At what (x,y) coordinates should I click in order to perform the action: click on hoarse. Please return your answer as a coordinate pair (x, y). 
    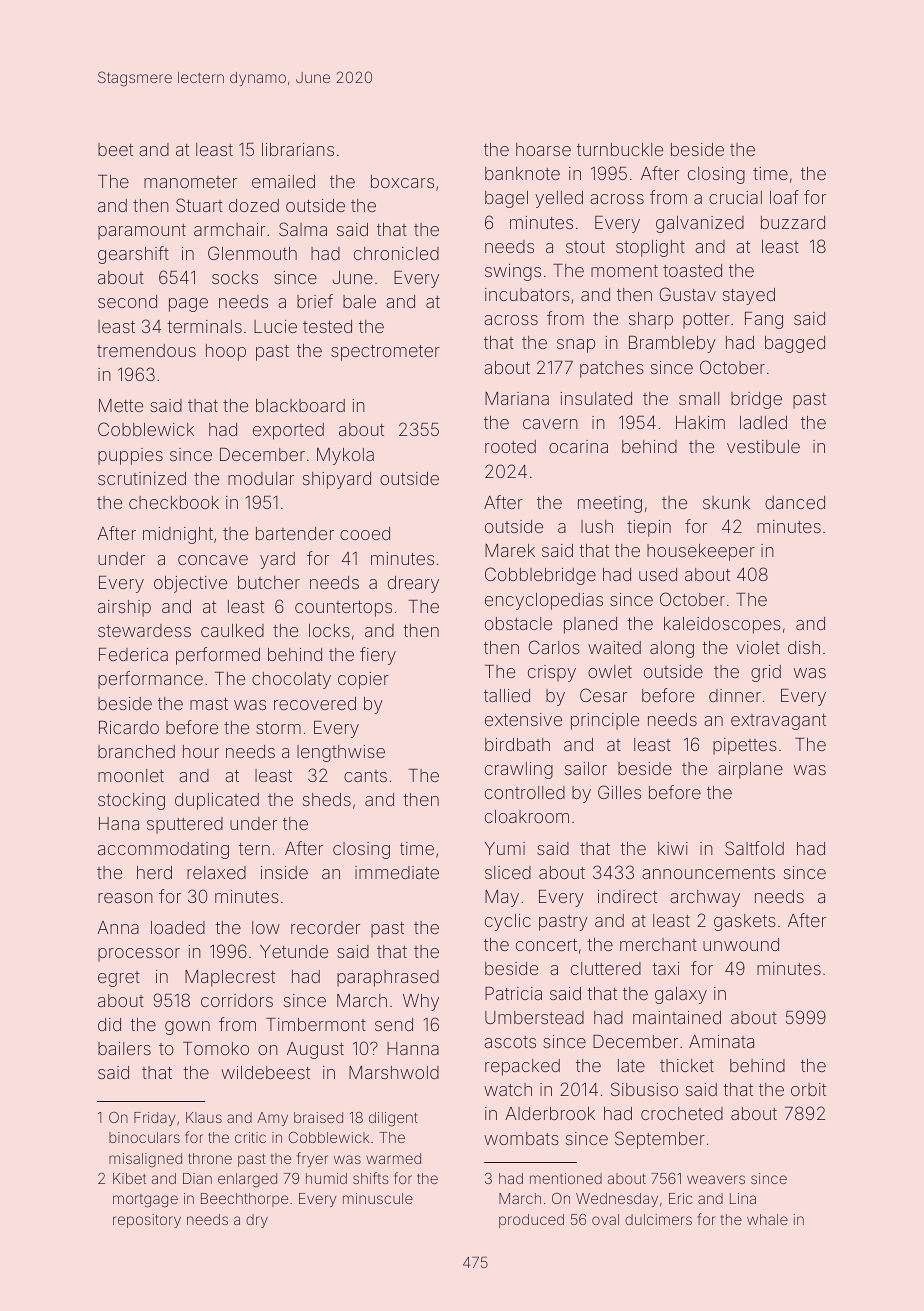
    Looking at the image, I should click on (543, 149).
